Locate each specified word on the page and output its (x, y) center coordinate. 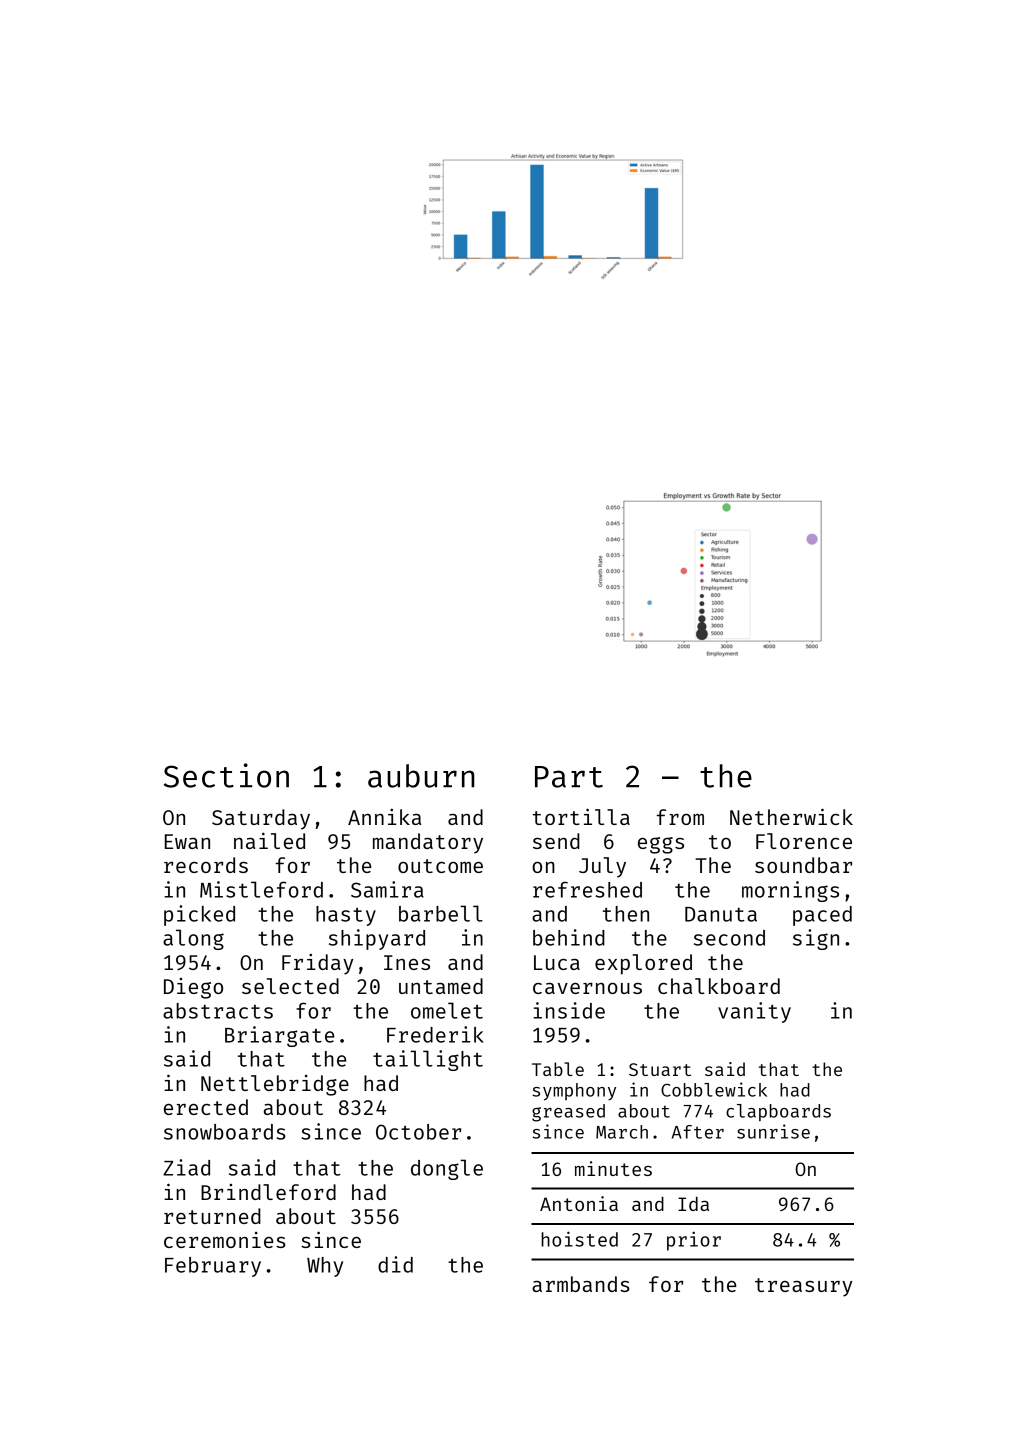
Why (325, 1267)
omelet (447, 1010)
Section (226, 775)
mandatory (428, 843)
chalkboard (719, 986)
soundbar (803, 865)
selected (290, 986)
